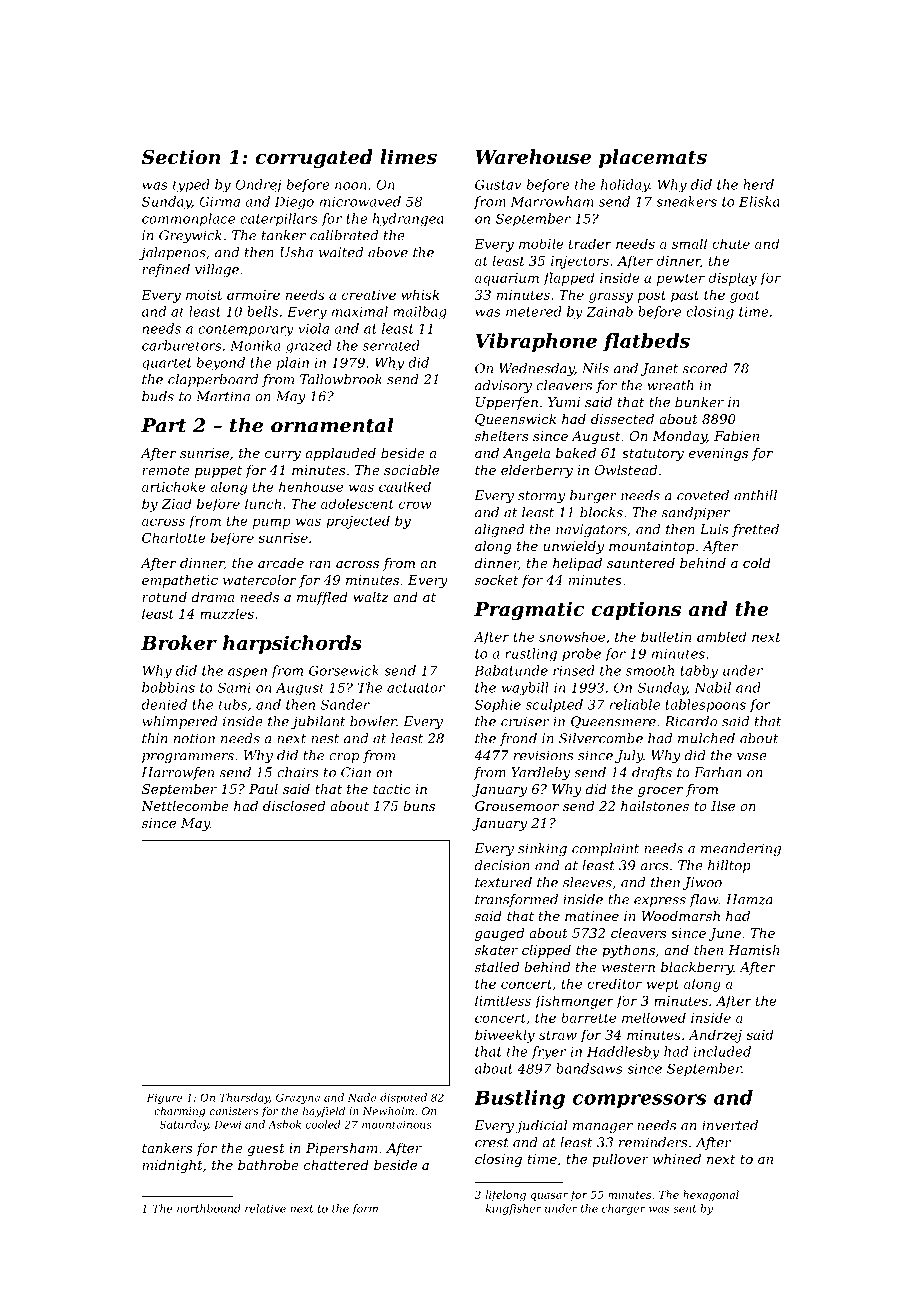 This screenshot has width=924, height=1314. I want to click on placemats, so click(653, 158).
